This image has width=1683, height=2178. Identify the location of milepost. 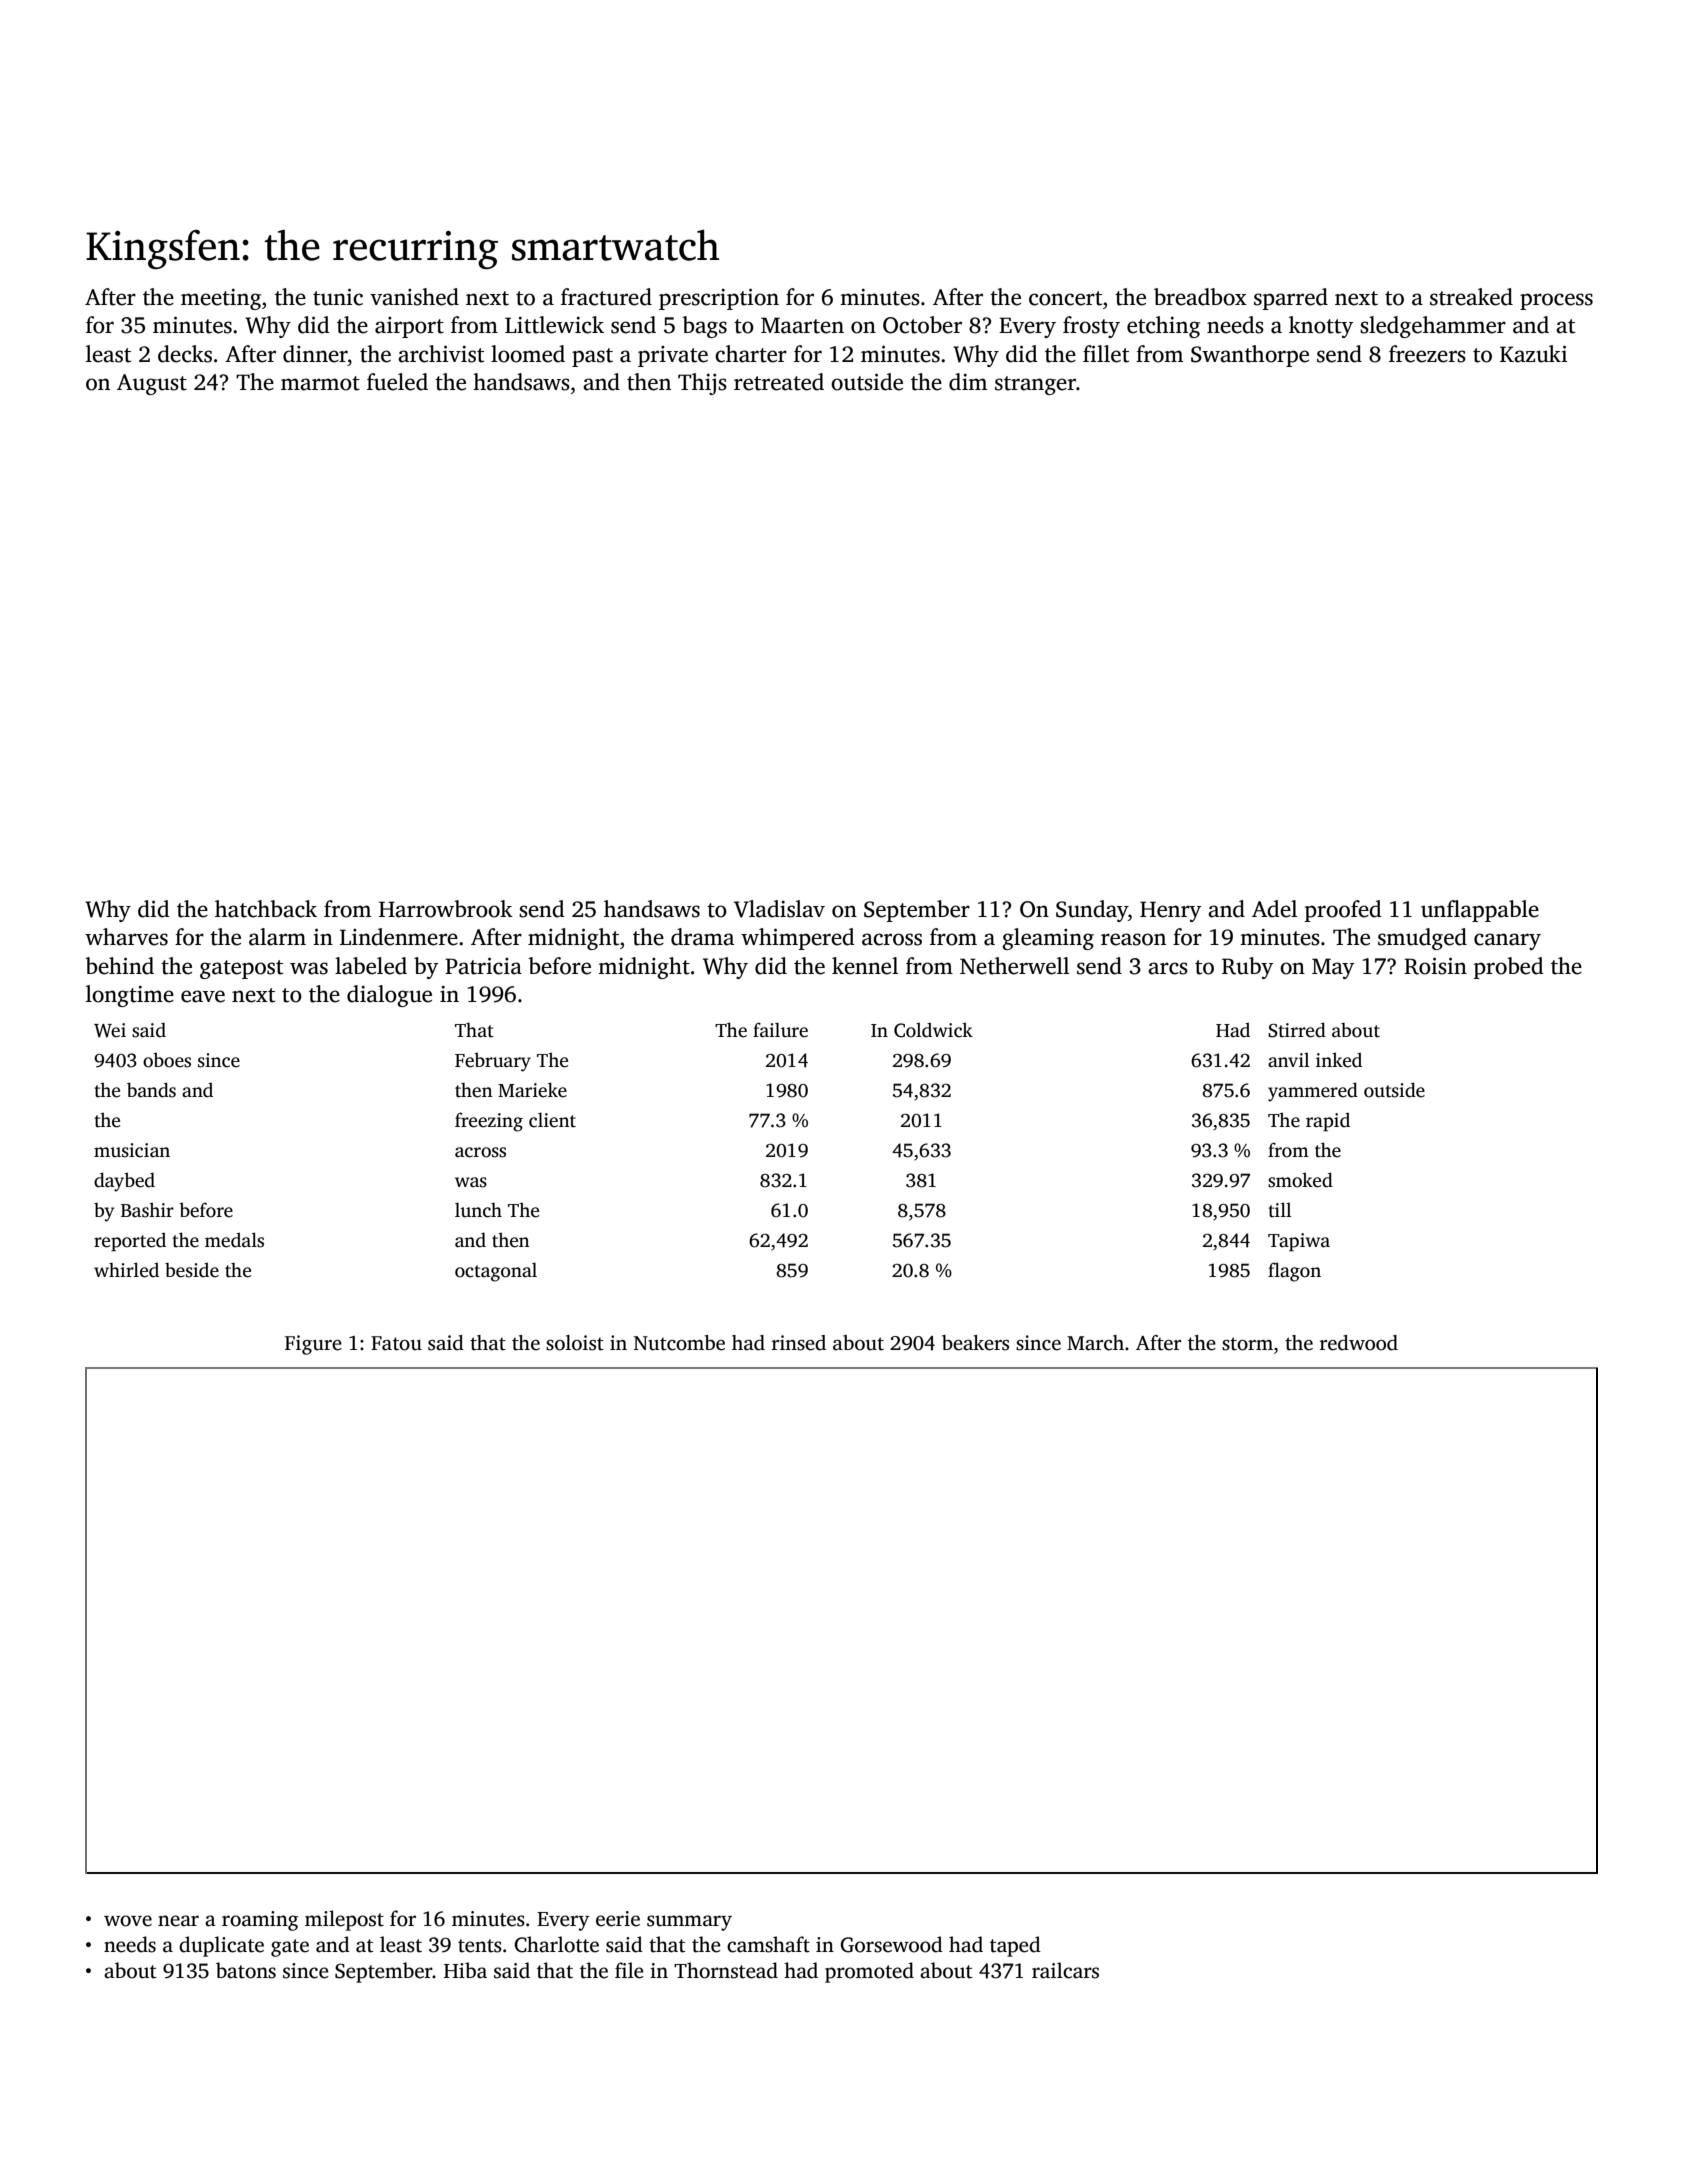
(344, 1920).
